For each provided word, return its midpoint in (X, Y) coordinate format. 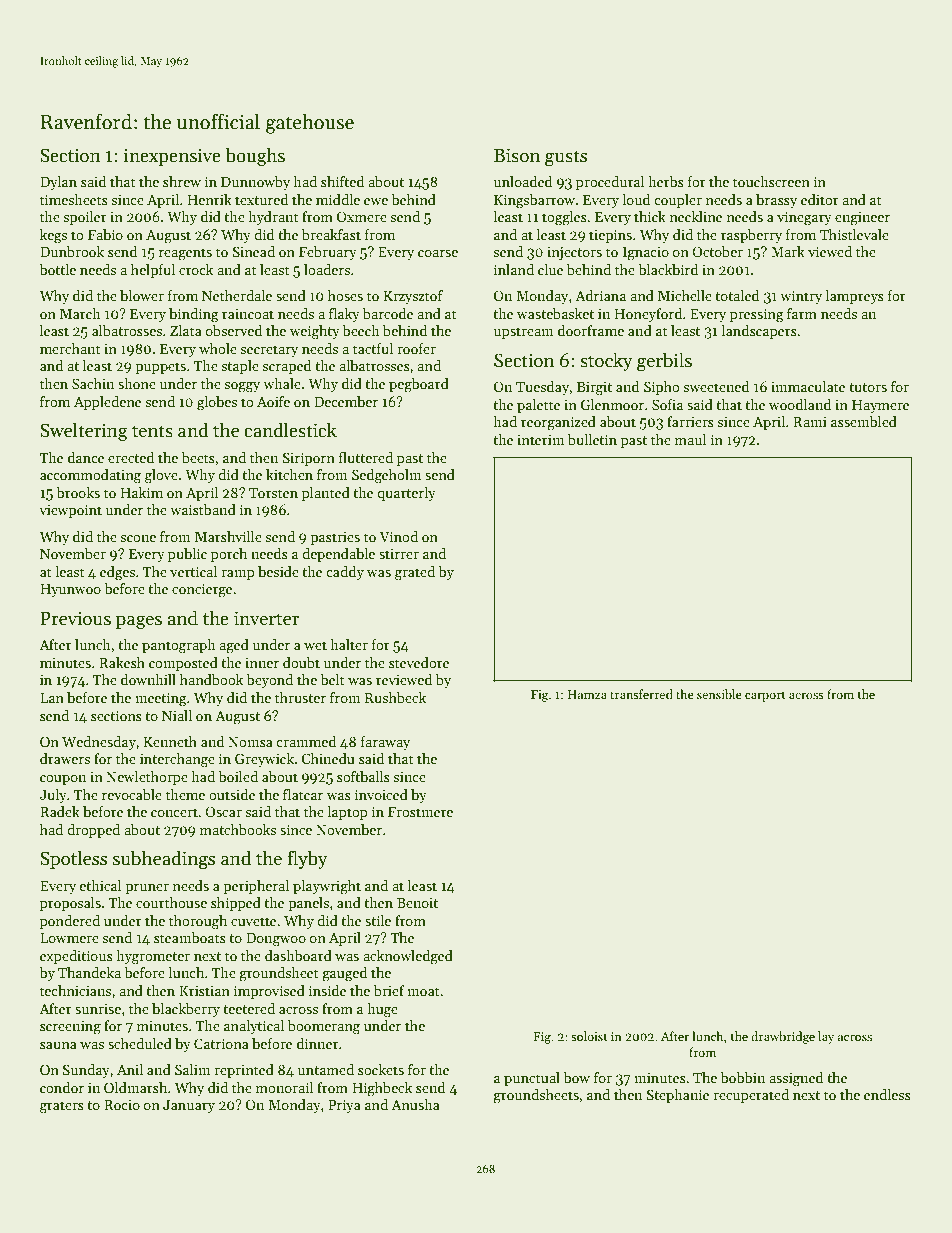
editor (820, 199)
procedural (610, 183)
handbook (211, 679)
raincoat (248, 314)
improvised (269, 992)
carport (765, 696)
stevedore (419, 662)
